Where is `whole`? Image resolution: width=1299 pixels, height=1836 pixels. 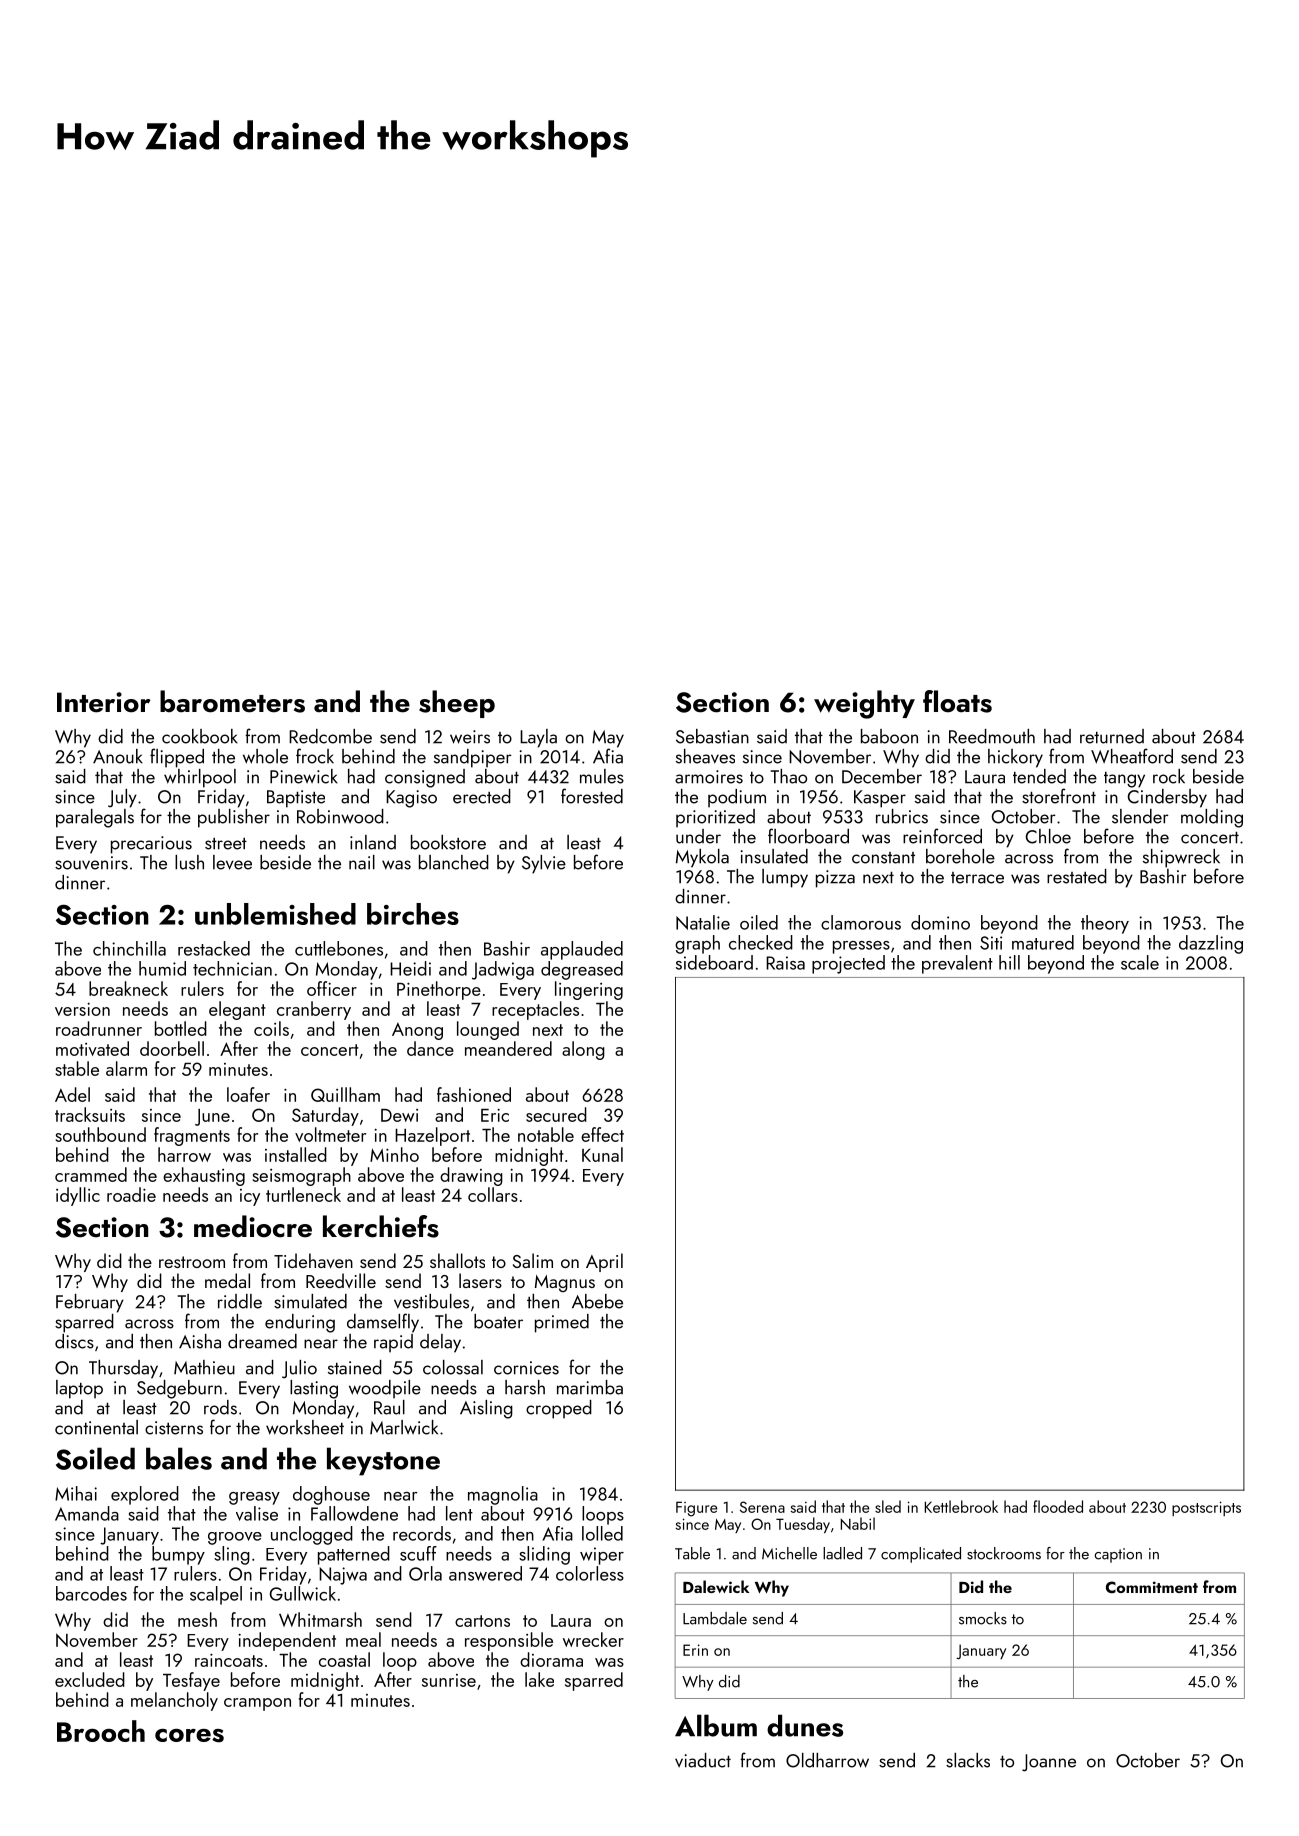 whole is located at coordinates (265, 756).
